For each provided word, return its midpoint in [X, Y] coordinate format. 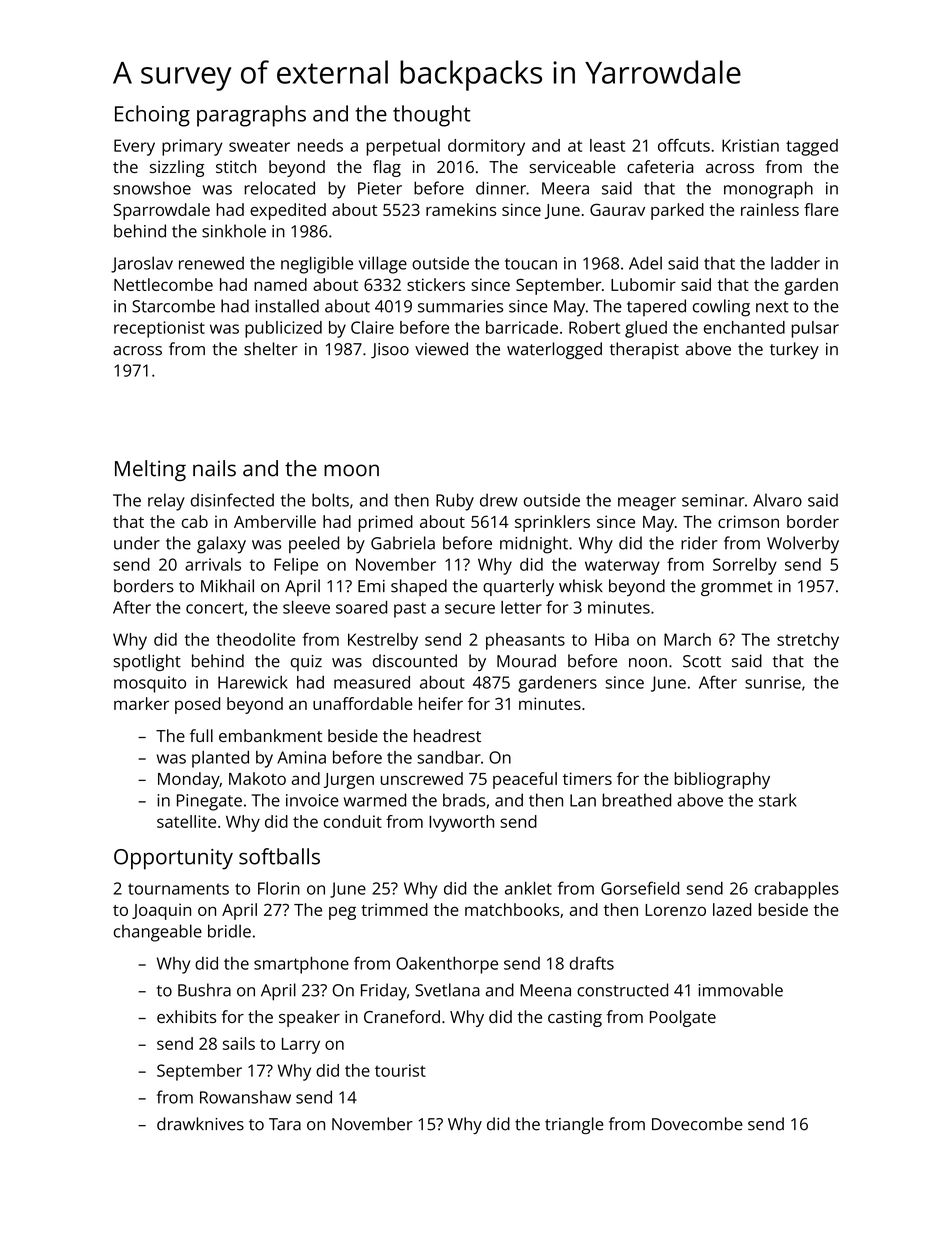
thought [432, 116]
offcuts [684, 145]
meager [647, 504]
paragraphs [251, 116]
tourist [400, 1070]
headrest [447, 735]
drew [499, 500]
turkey [794, 350]
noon [648, 663]
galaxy [221, 545]
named [280, 284]
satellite [186, 821]
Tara [285, 1124]
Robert [594, 327]
